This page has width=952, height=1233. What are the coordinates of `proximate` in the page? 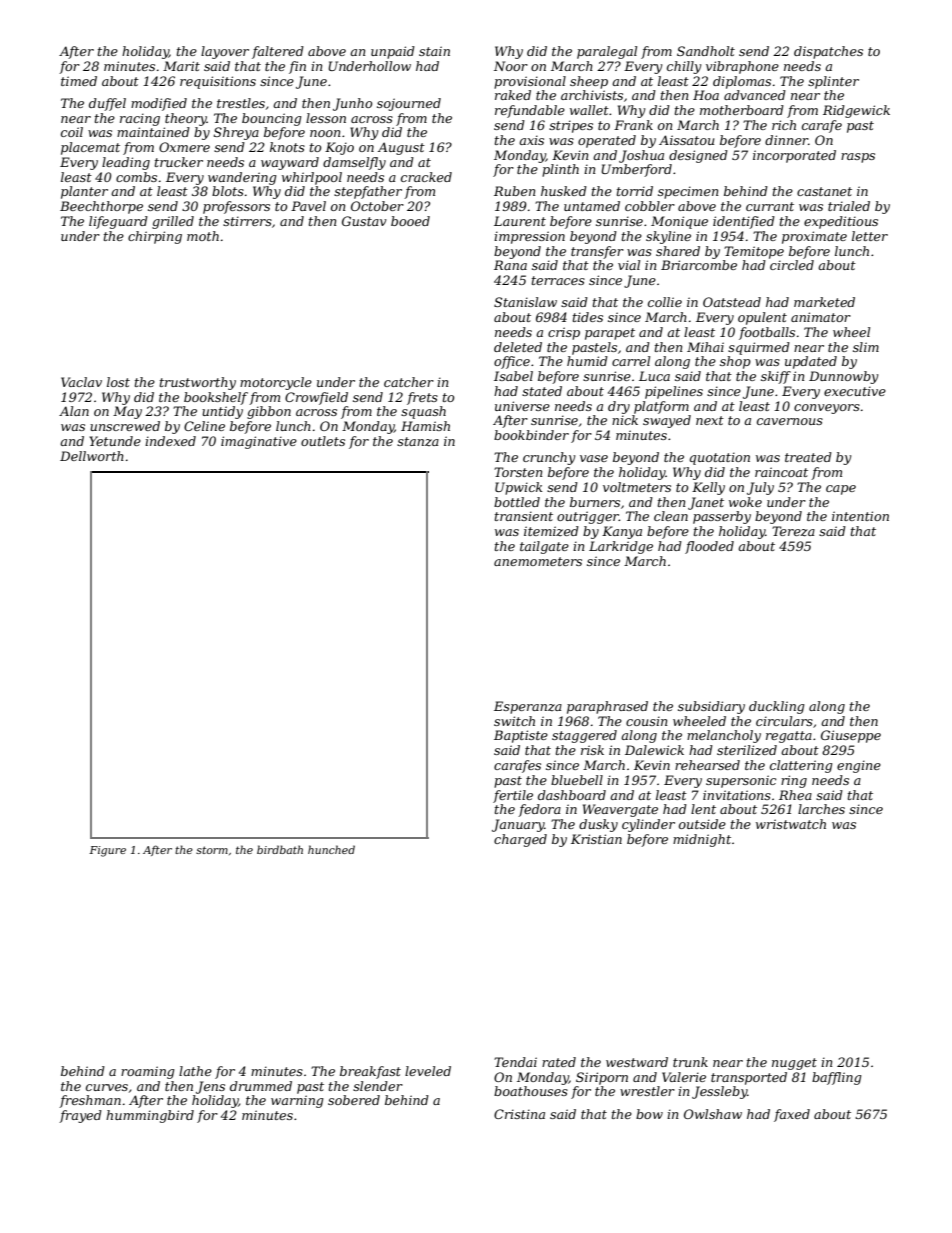 It's located at (814, 237).
